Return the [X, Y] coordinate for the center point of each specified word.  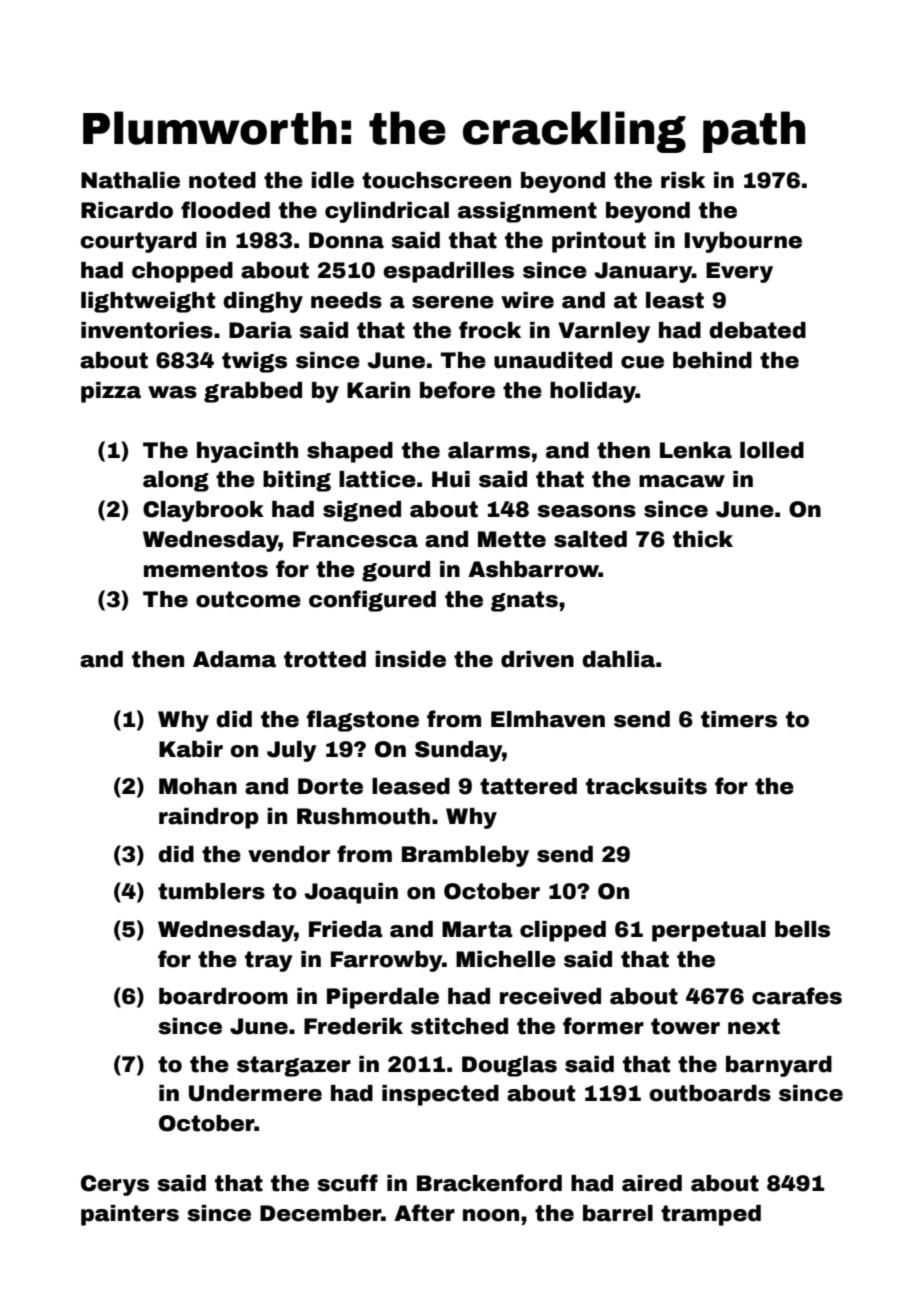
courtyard [138, 242]
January [643, 272]
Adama [234, 659]
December [320, 1213]
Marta [477, 929]
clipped [563, 931]
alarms [489, 450]
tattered [528, 786]
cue [642, 362]
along [176, 481]
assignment [527, 212]
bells [802, 929]
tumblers [211, 891]
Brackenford [489, 1183]
